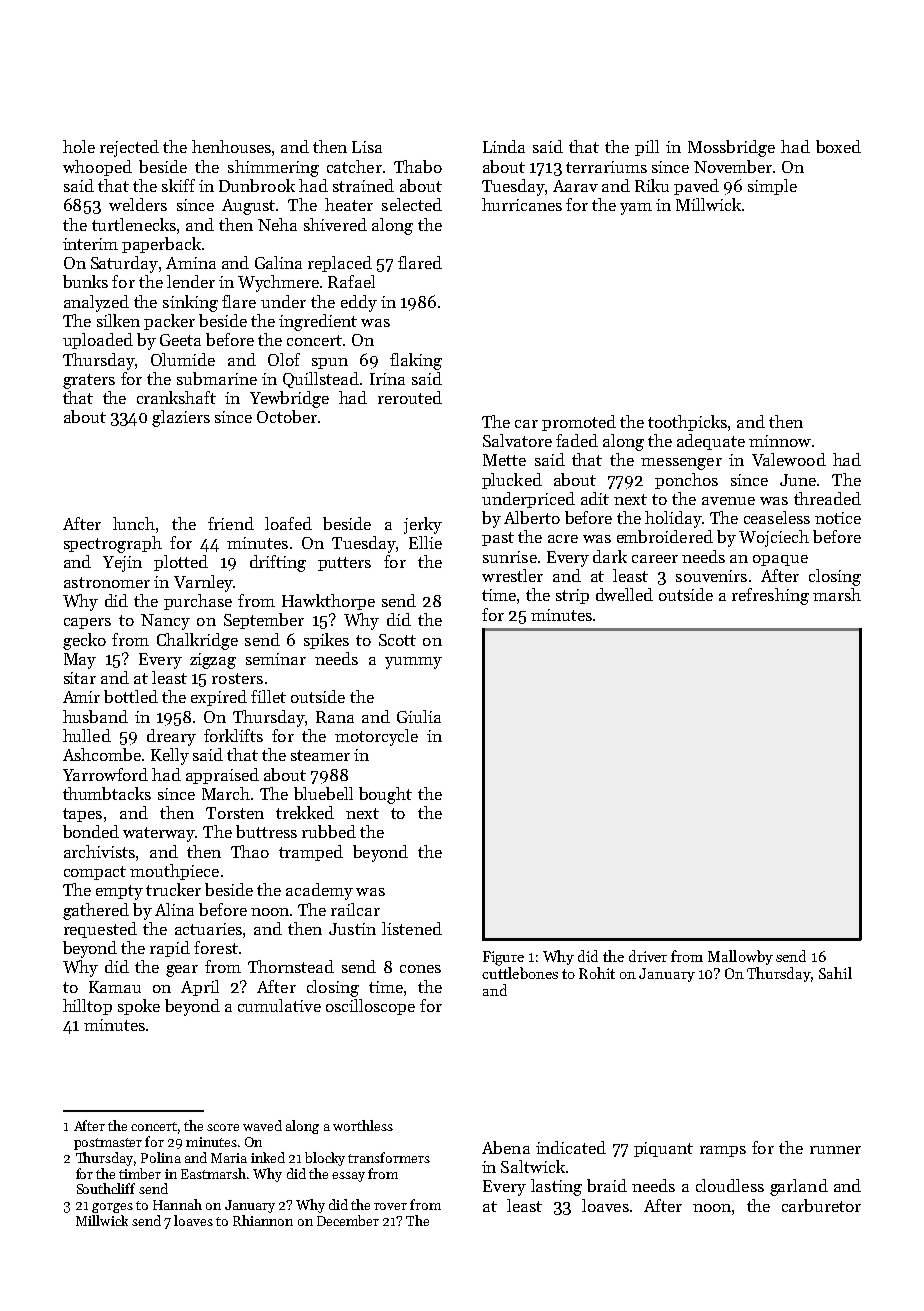  What do you see at coordinates (780, 441) in the screenshot?
I see `minnow` at bounding box center [780, 441].
